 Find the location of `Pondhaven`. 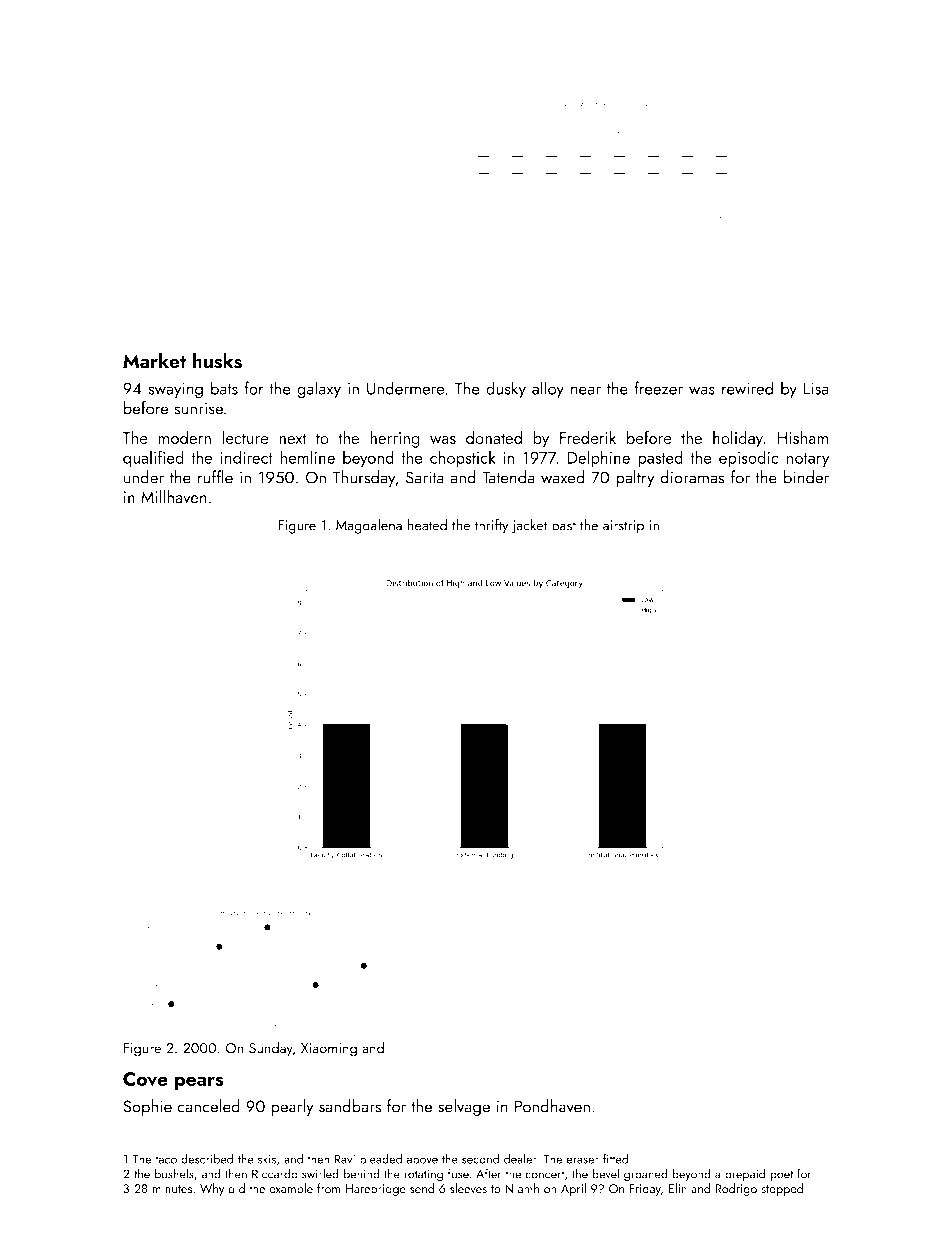

Pondhaven is located at coordinates (552, 1106).
